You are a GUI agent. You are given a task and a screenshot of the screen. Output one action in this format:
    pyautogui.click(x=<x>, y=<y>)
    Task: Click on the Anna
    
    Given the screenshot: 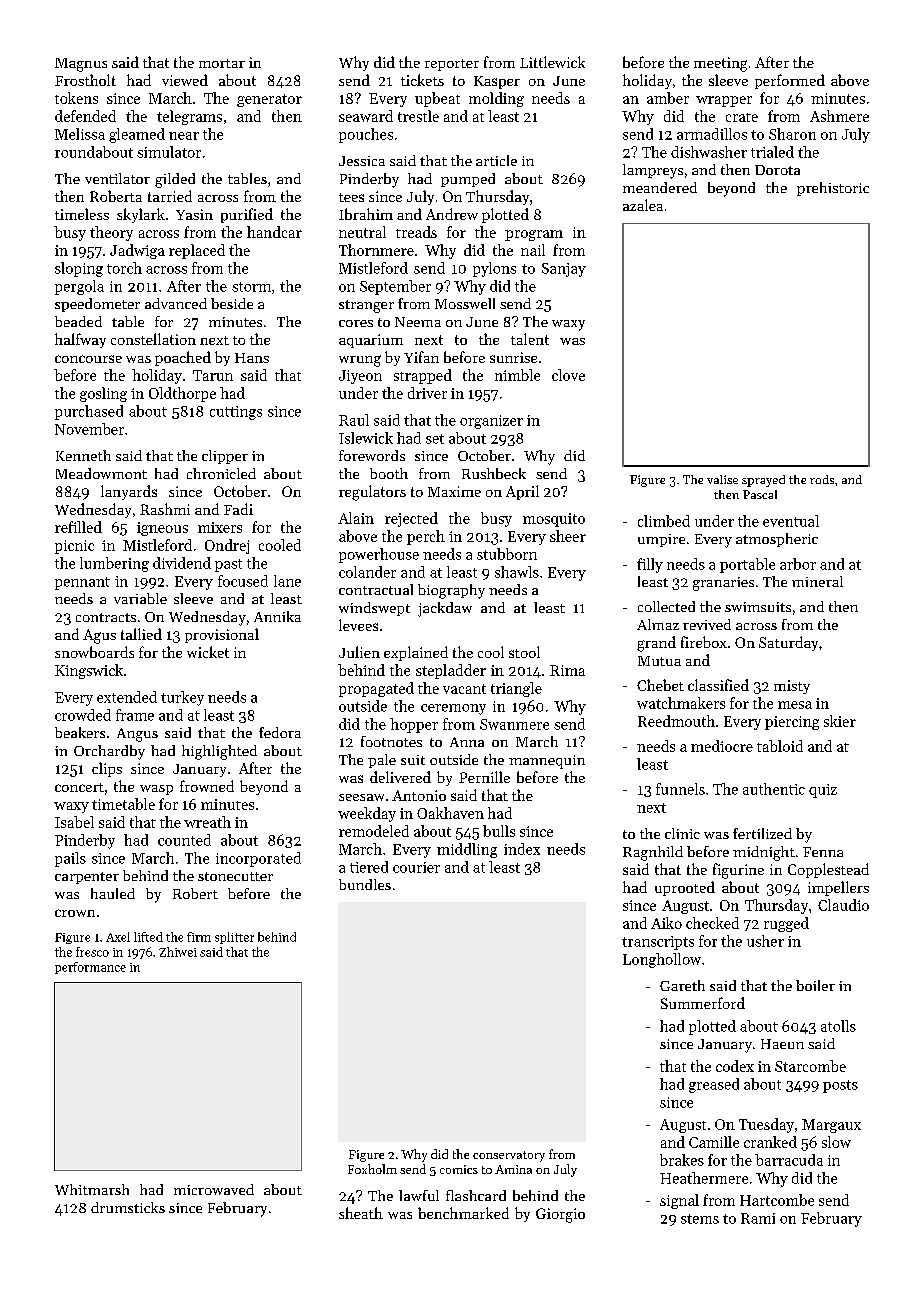 What is the action you would take?
    pyautogui.click(x=467, y=742)
